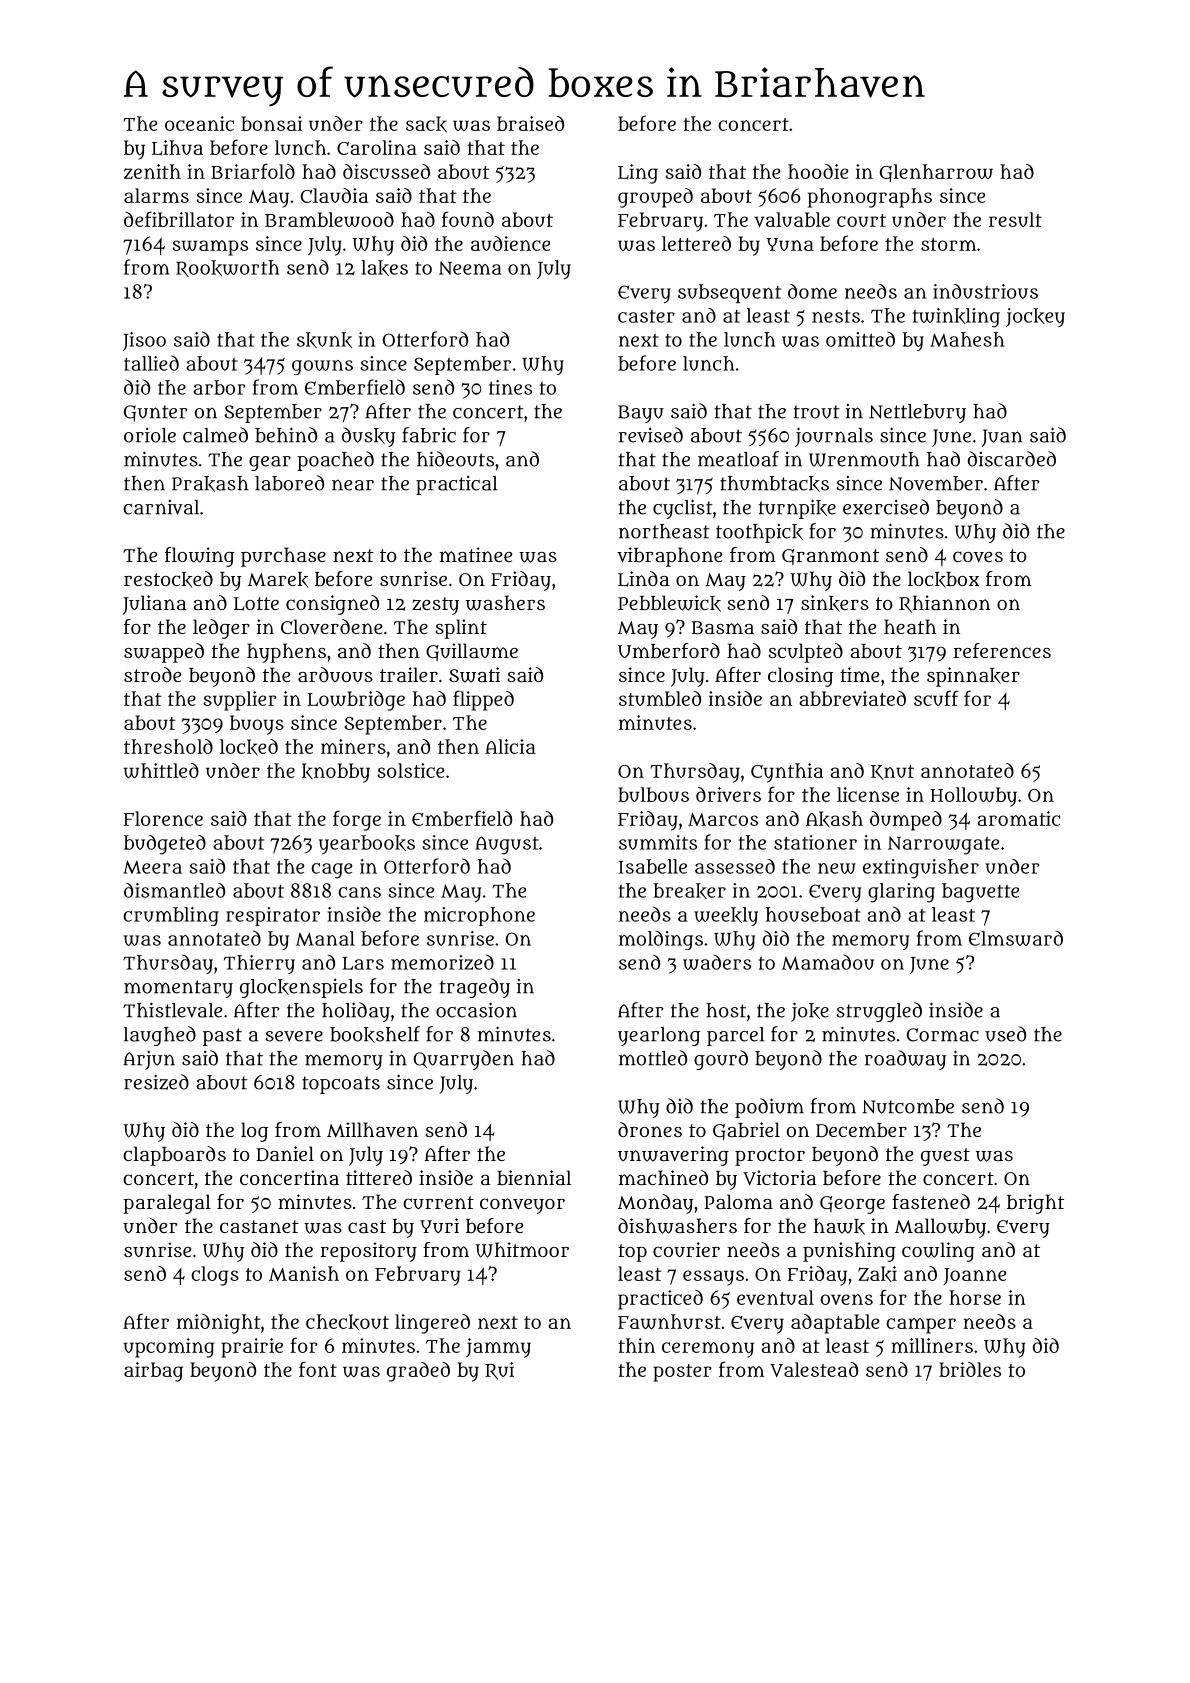 This screenshot has height=1683, width=1190. What do you see at coordinates (304, 1273) in the screenshot?
I see `Manish` at bounding box center [304, 1273].
